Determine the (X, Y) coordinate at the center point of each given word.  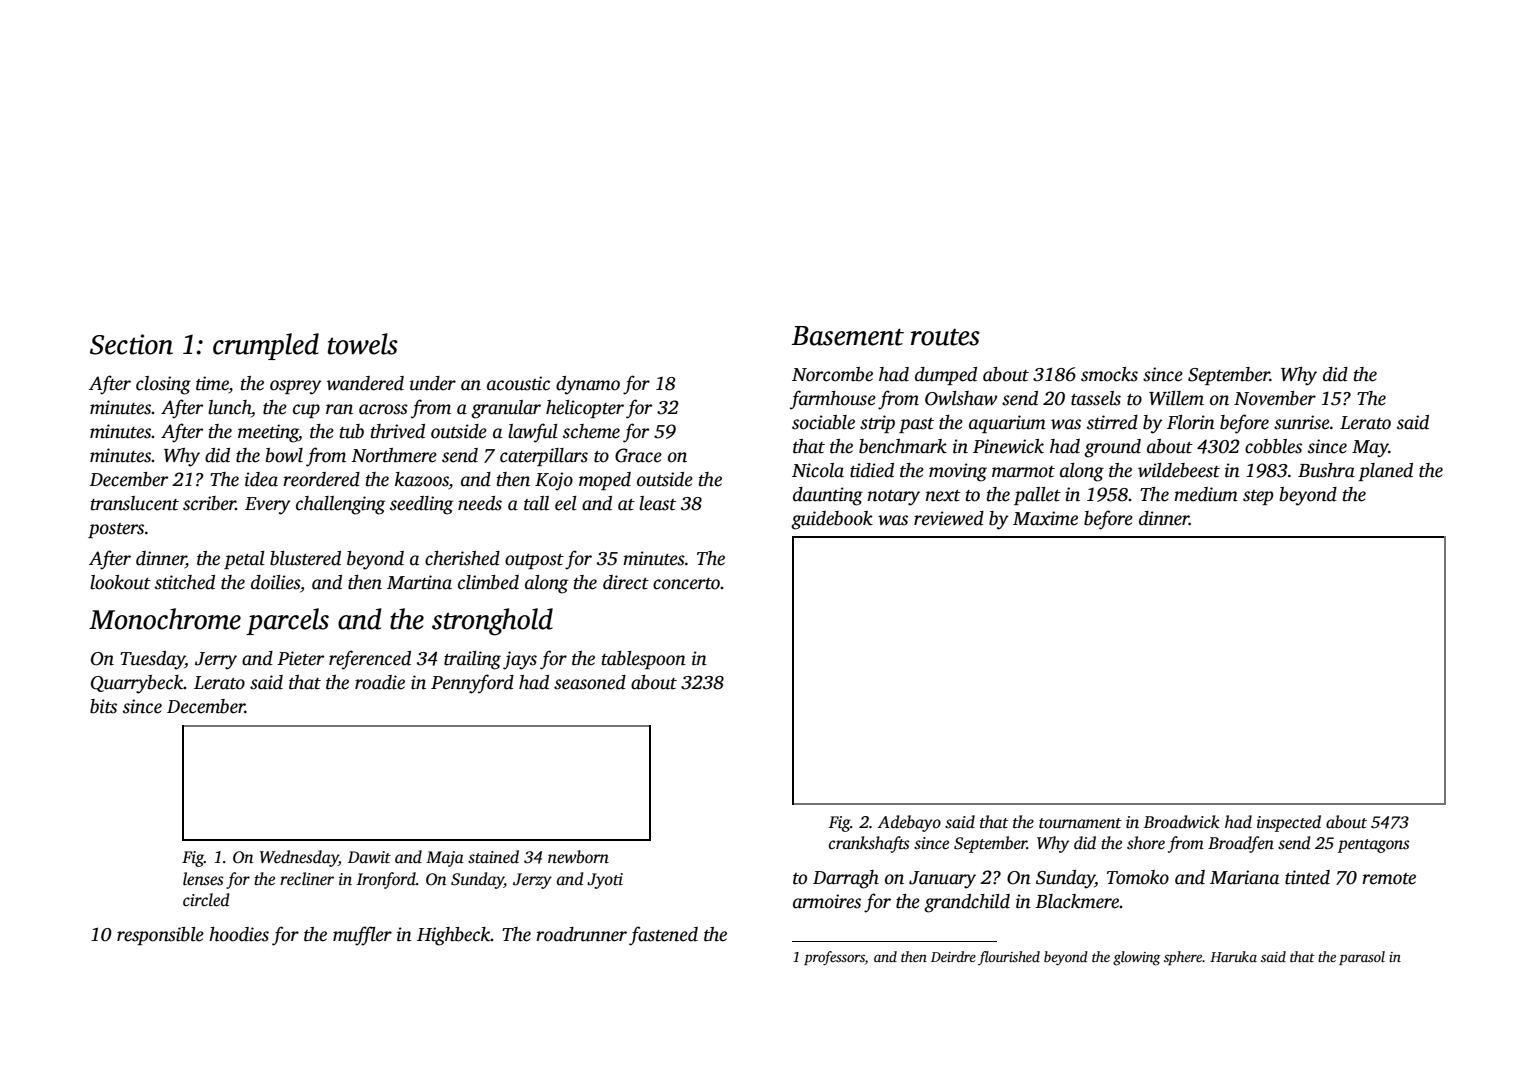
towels (363, 344)
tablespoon (644, 660)
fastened (663, 936)
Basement (848, 336)
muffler (362, 936)
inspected (1289, 823)
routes (945, 337)
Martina (419, 582)
